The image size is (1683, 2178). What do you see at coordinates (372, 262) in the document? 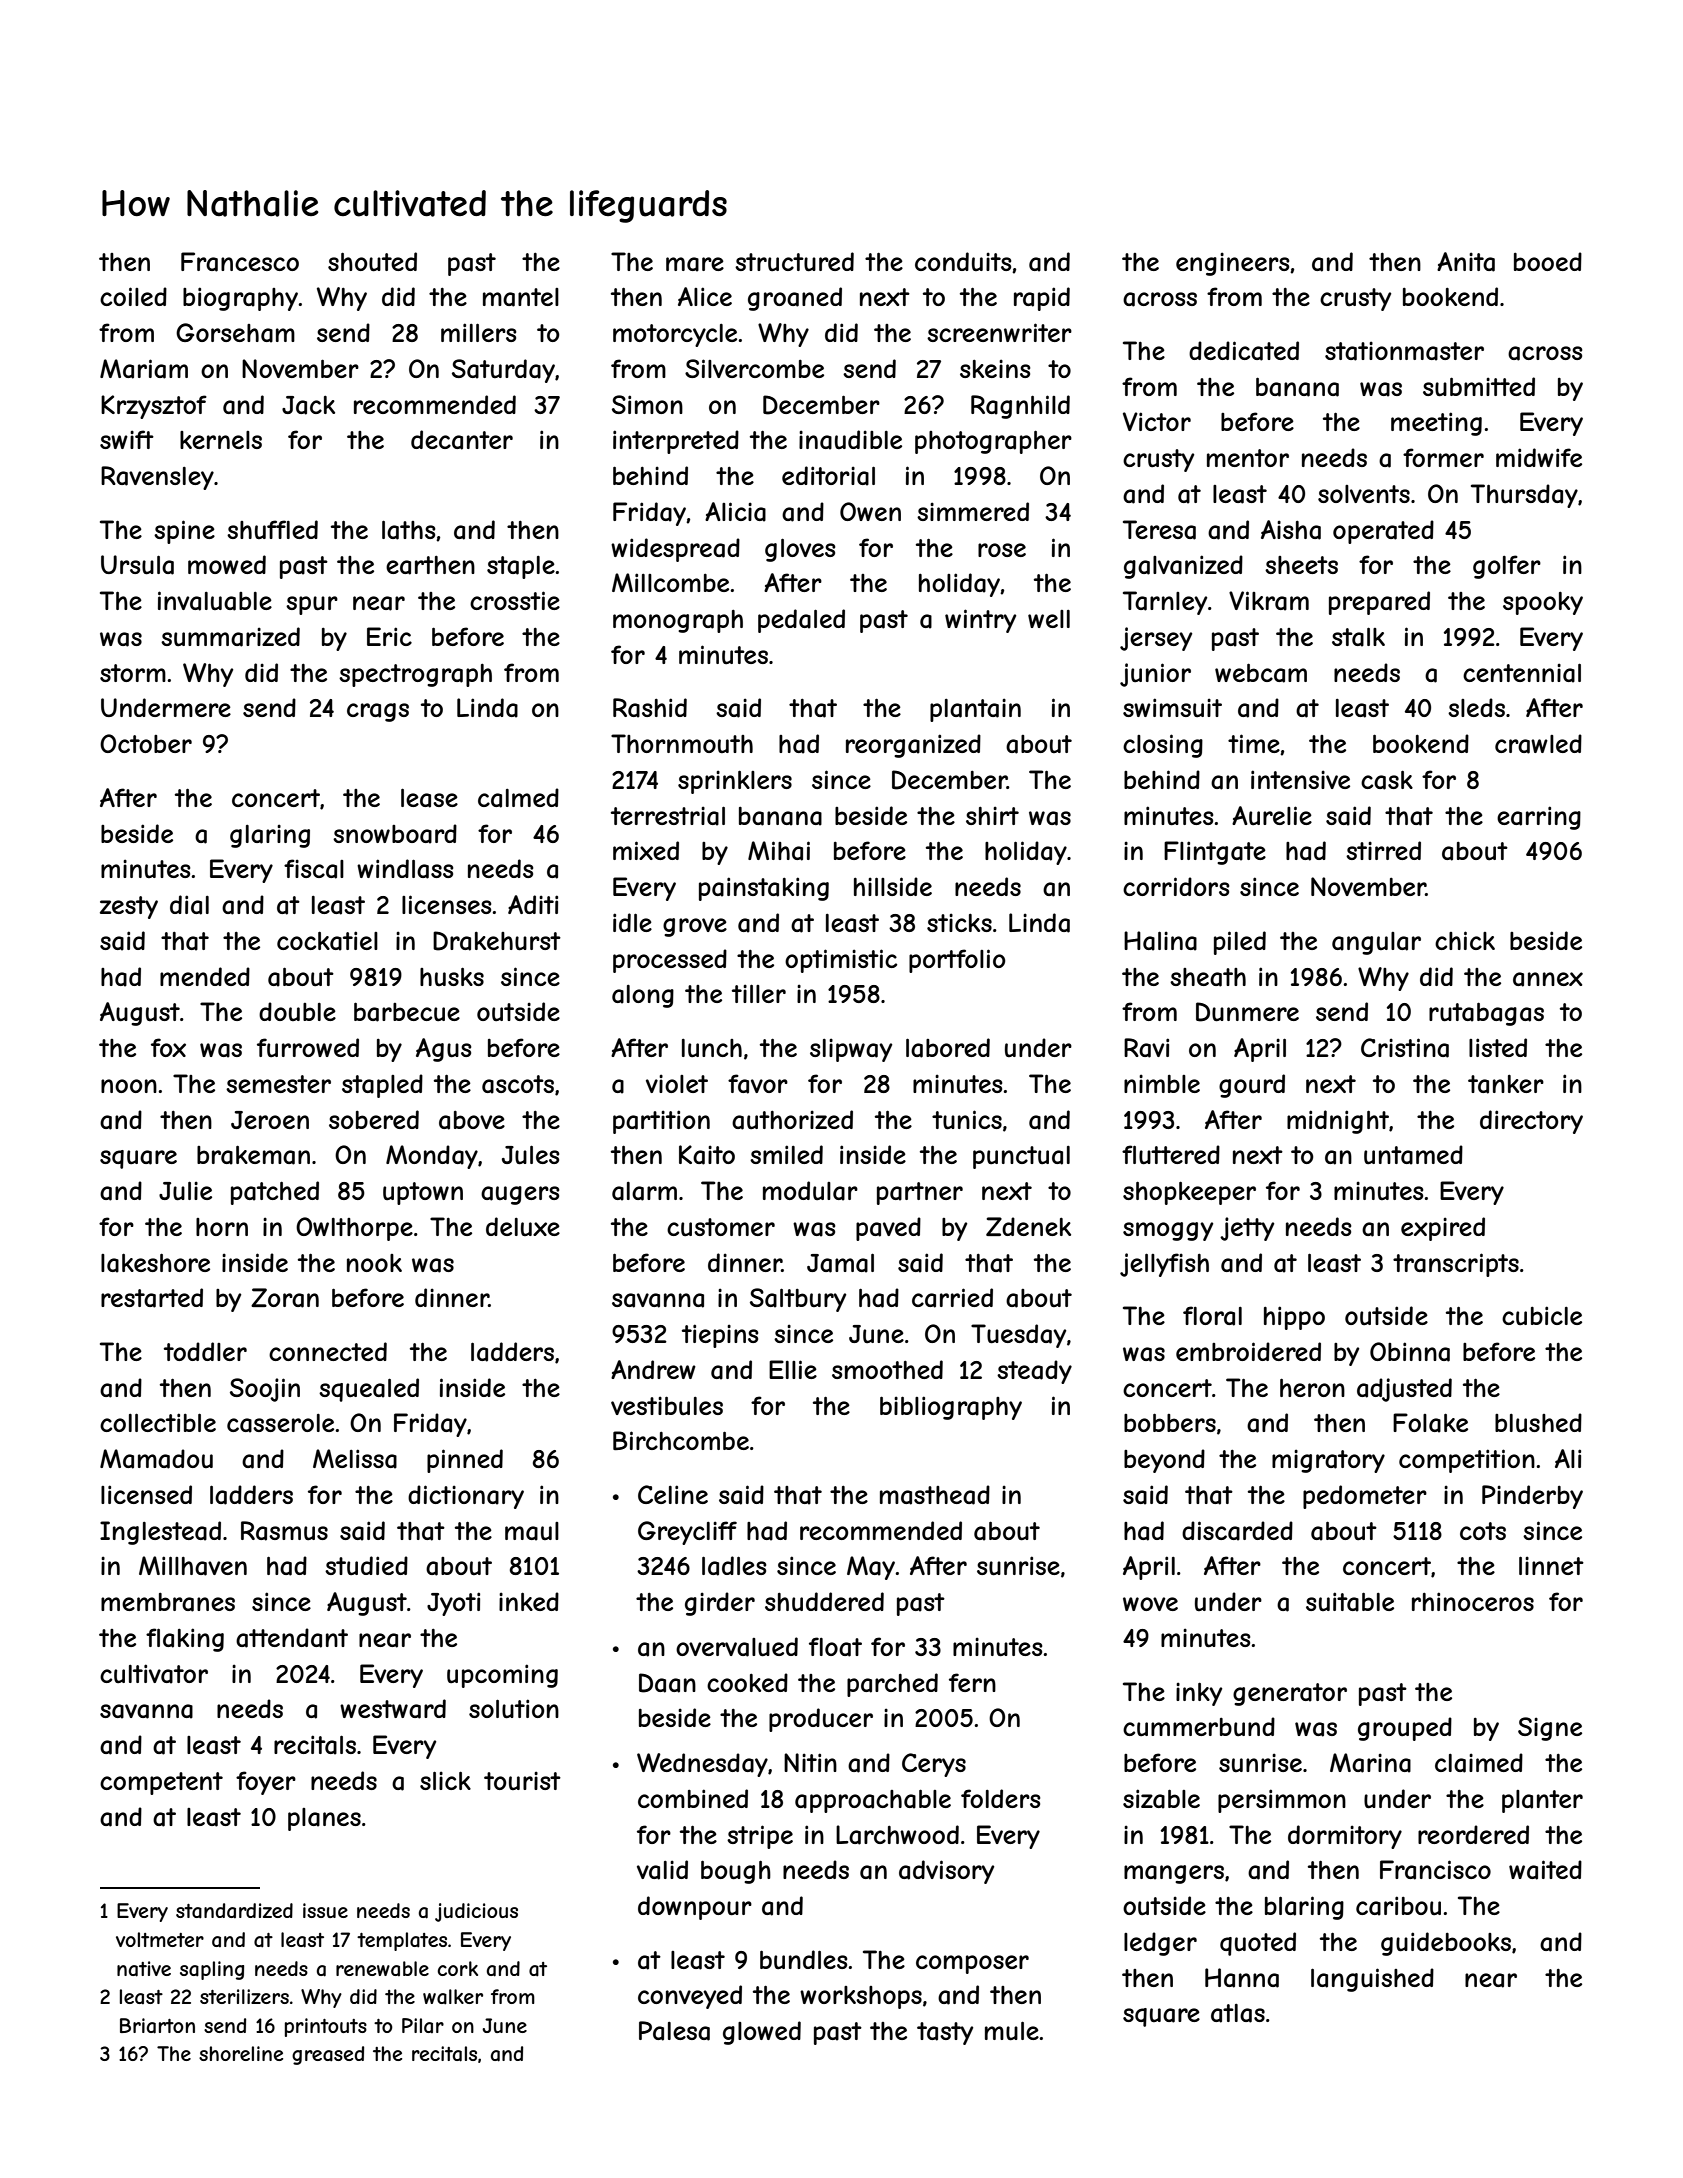
I see `shouted` at bounding box center [372, 262].
